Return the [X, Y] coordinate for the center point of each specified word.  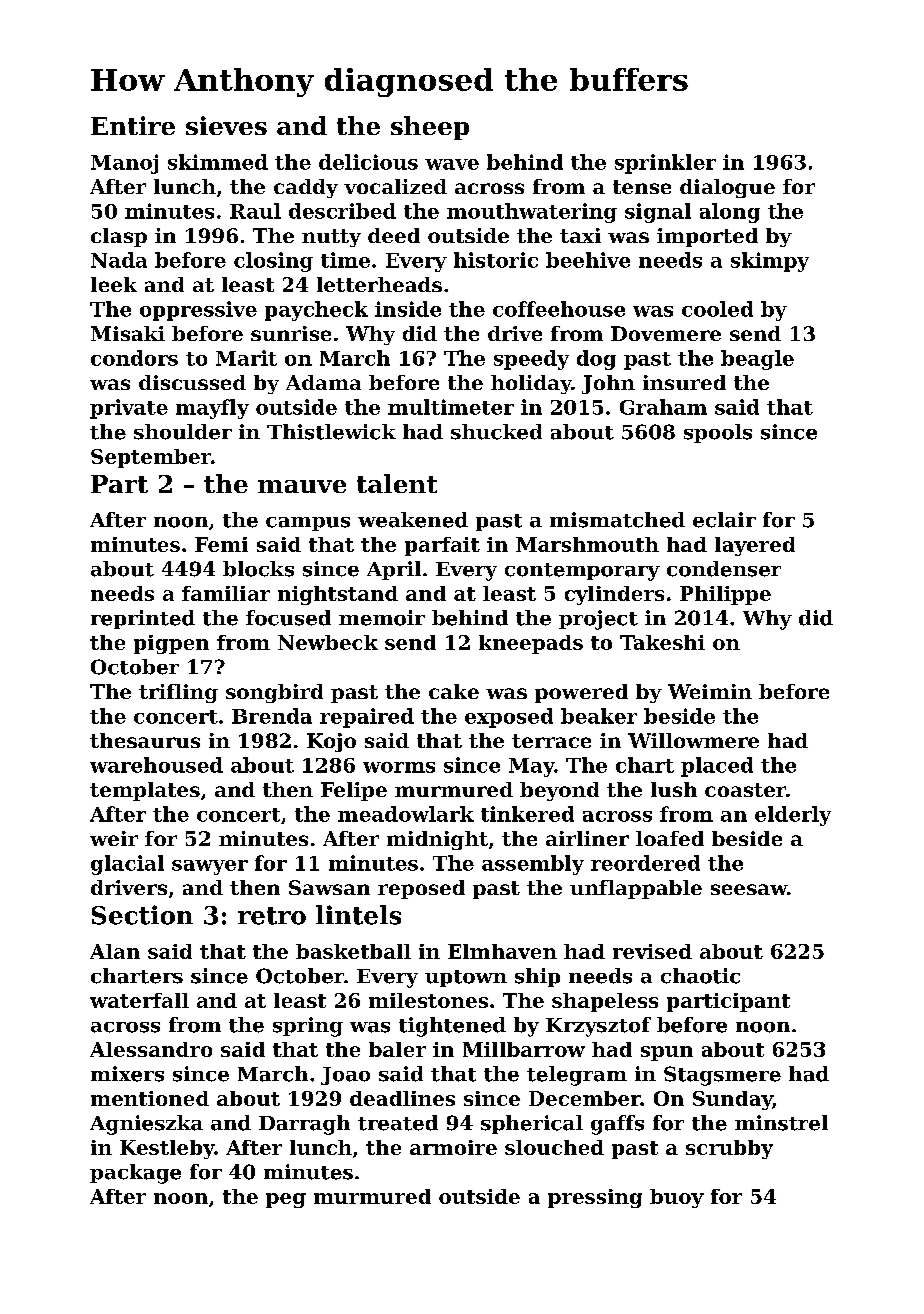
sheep [430, 128]
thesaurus [145, 740]
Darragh [304, 1125]
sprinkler [665, 164]
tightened [452, 1027]
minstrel [781, 1123]
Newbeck [328, 642]
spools [718, 433]
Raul [255, 211]
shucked [496, 432]
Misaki [128, 333]
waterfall [139, 1000]
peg [286, 1200]
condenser [724, 569]
